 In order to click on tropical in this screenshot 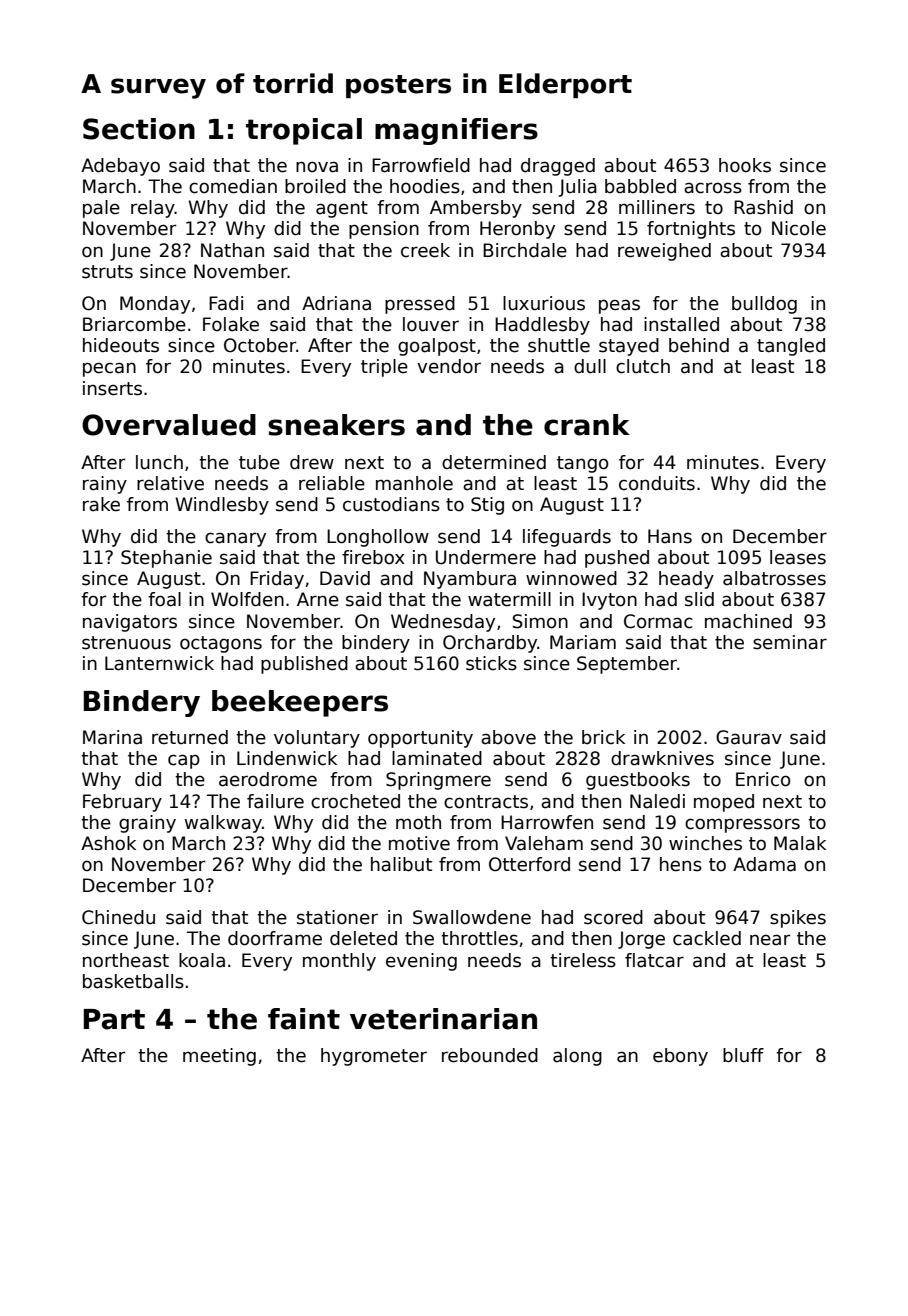, I will do `click(304, 131)`.
